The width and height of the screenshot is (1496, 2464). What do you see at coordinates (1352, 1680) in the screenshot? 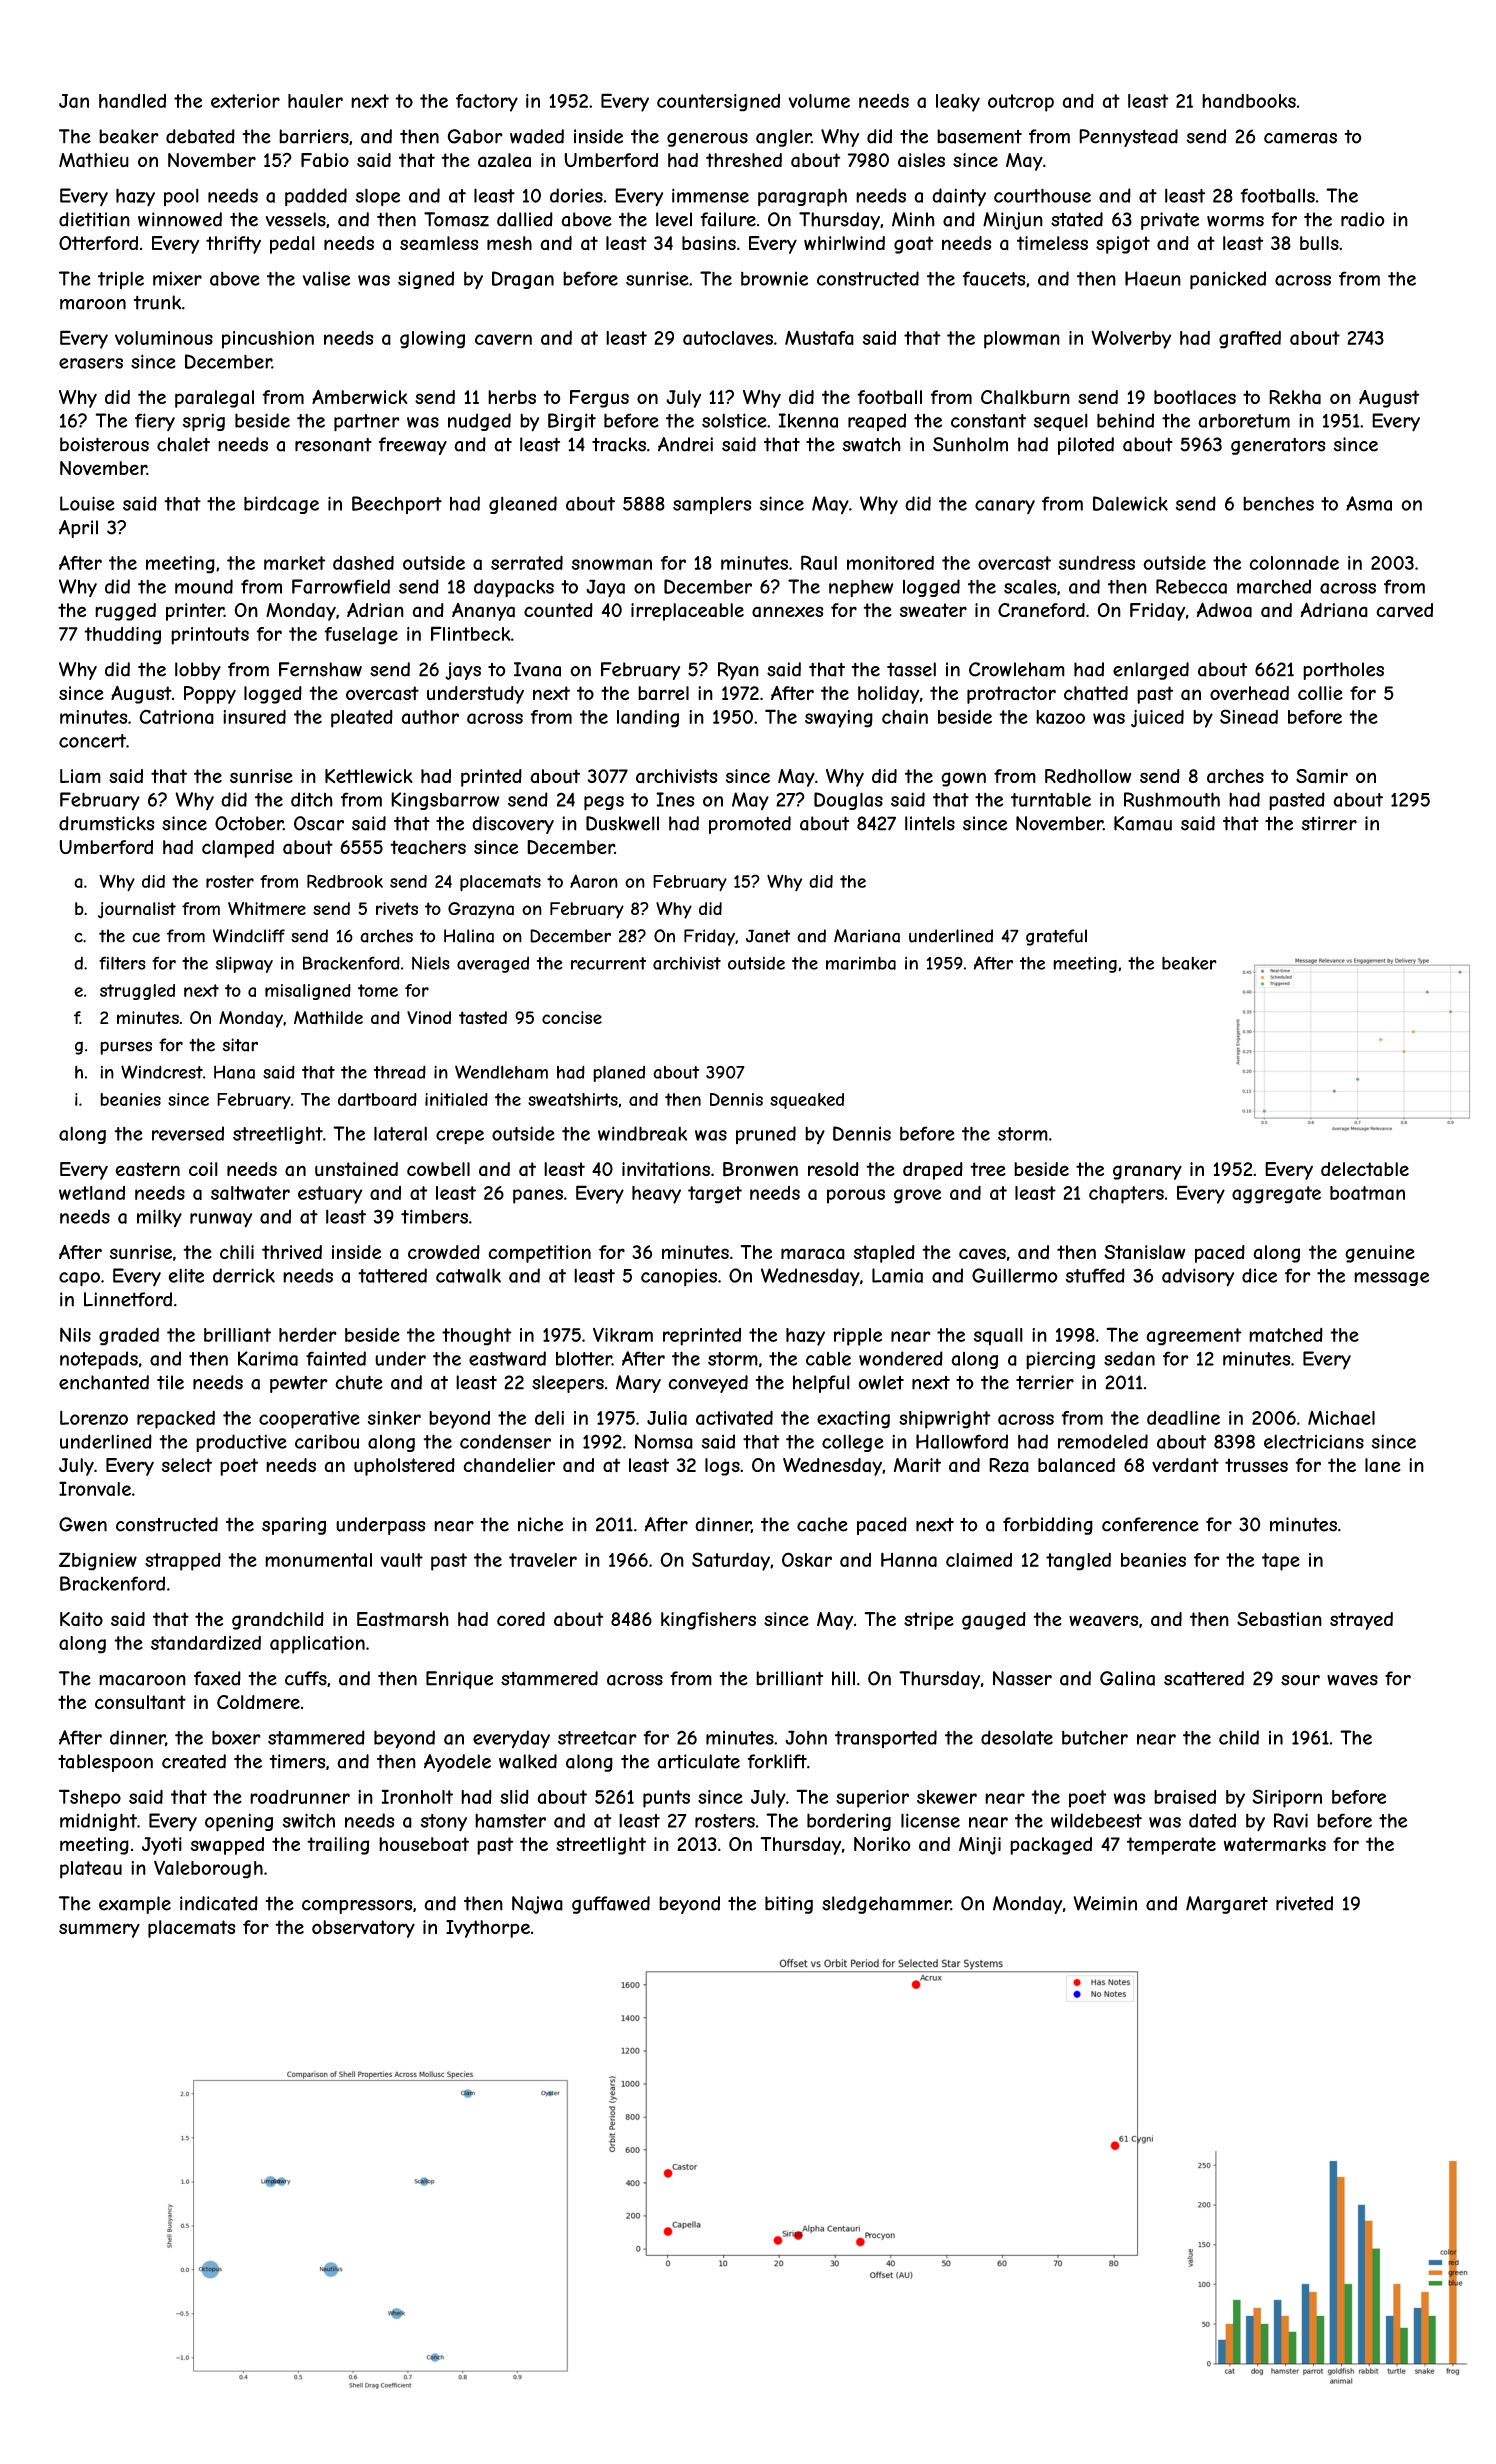
I see `waves` at bounding box center [1352, 1680].
